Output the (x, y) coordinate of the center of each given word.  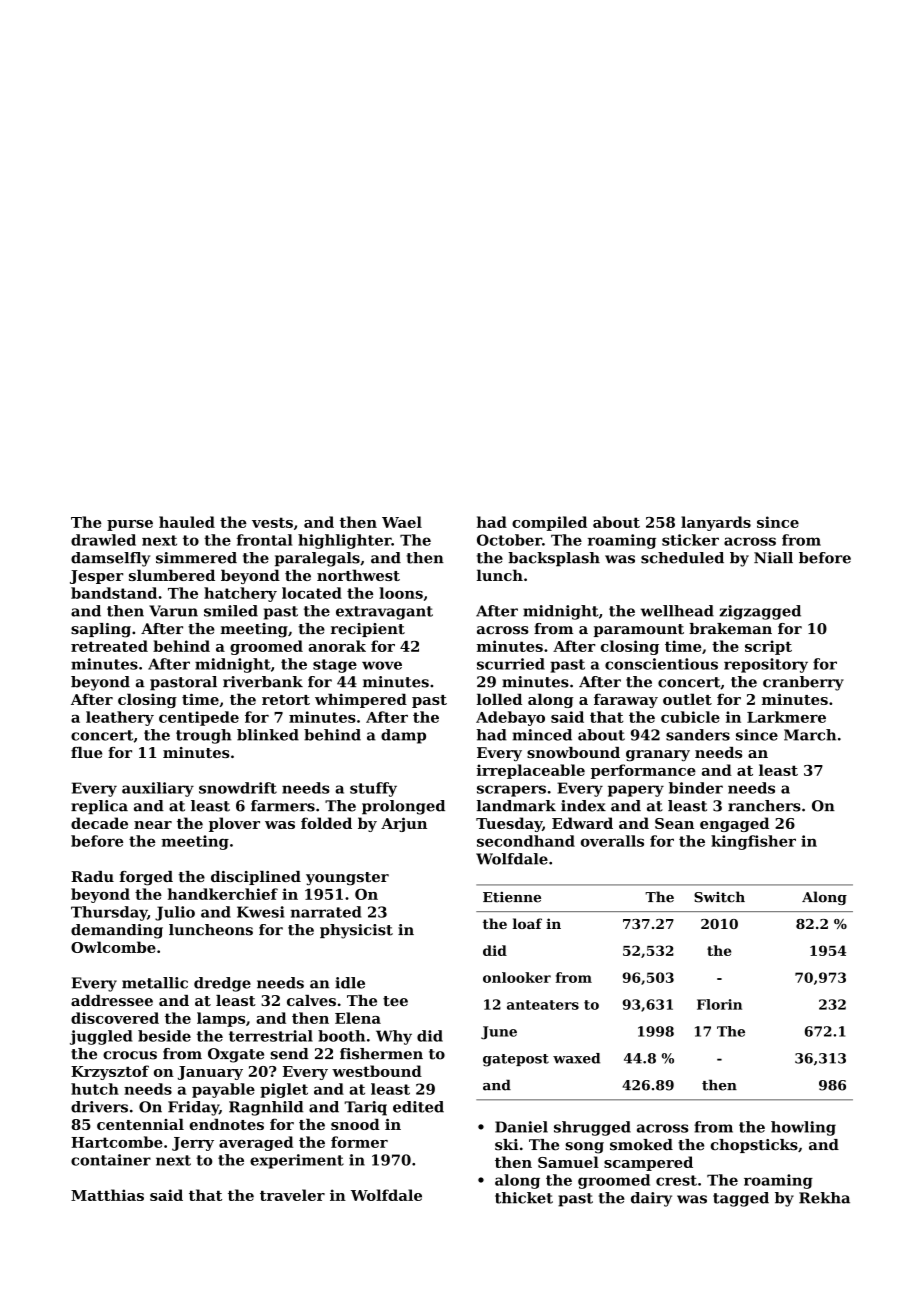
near (153, 825)
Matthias (107, 1195)
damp (403, 736)
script (768, 647)
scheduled (682, 558)
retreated (109, 646)
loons (401, 593)
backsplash (554, 559)
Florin (719, 1004)
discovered (115, 1018)
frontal (264, 540)
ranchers (764, 806)
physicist (356, 931)
